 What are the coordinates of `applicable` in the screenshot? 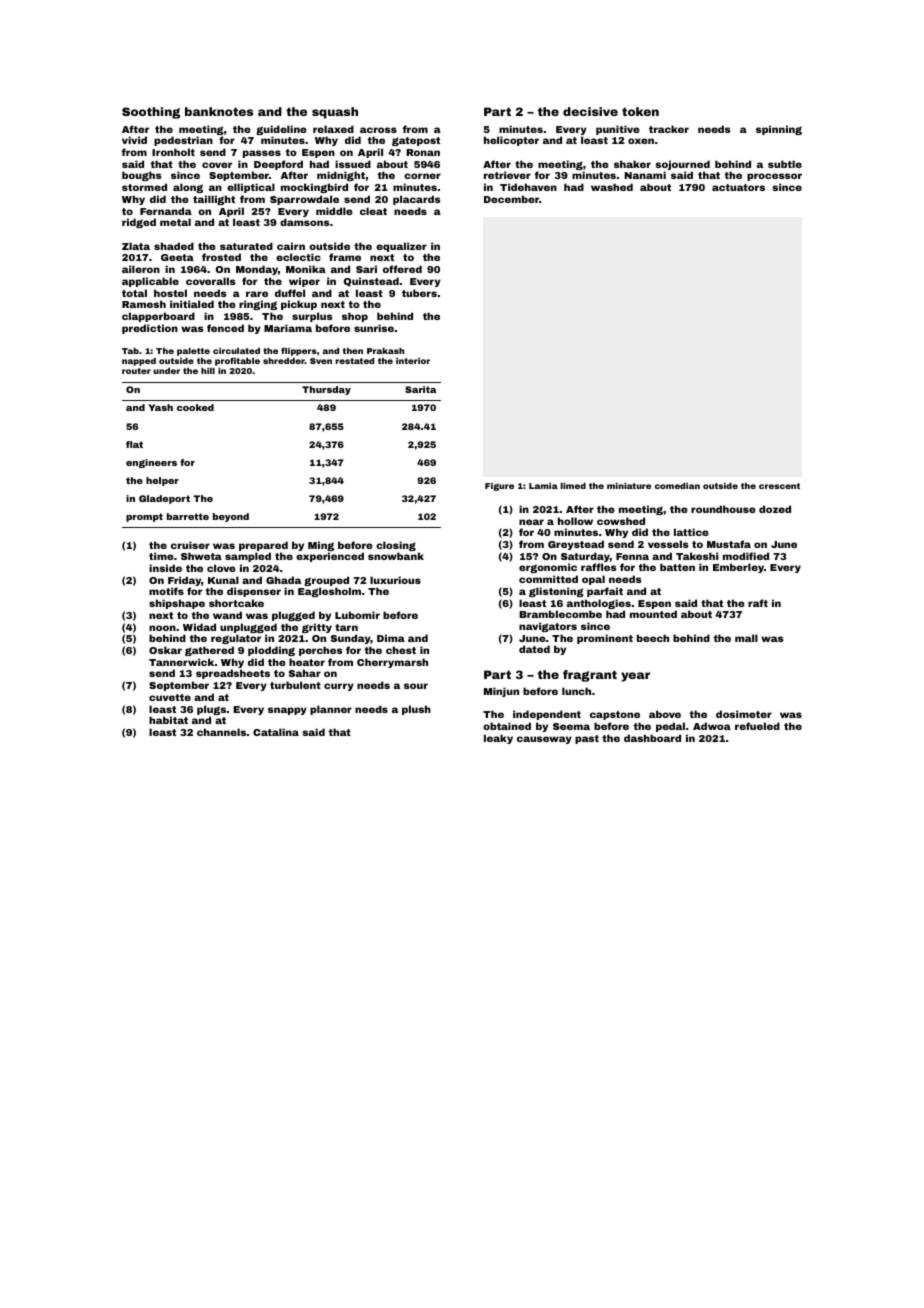 It's located at (150, 282).
